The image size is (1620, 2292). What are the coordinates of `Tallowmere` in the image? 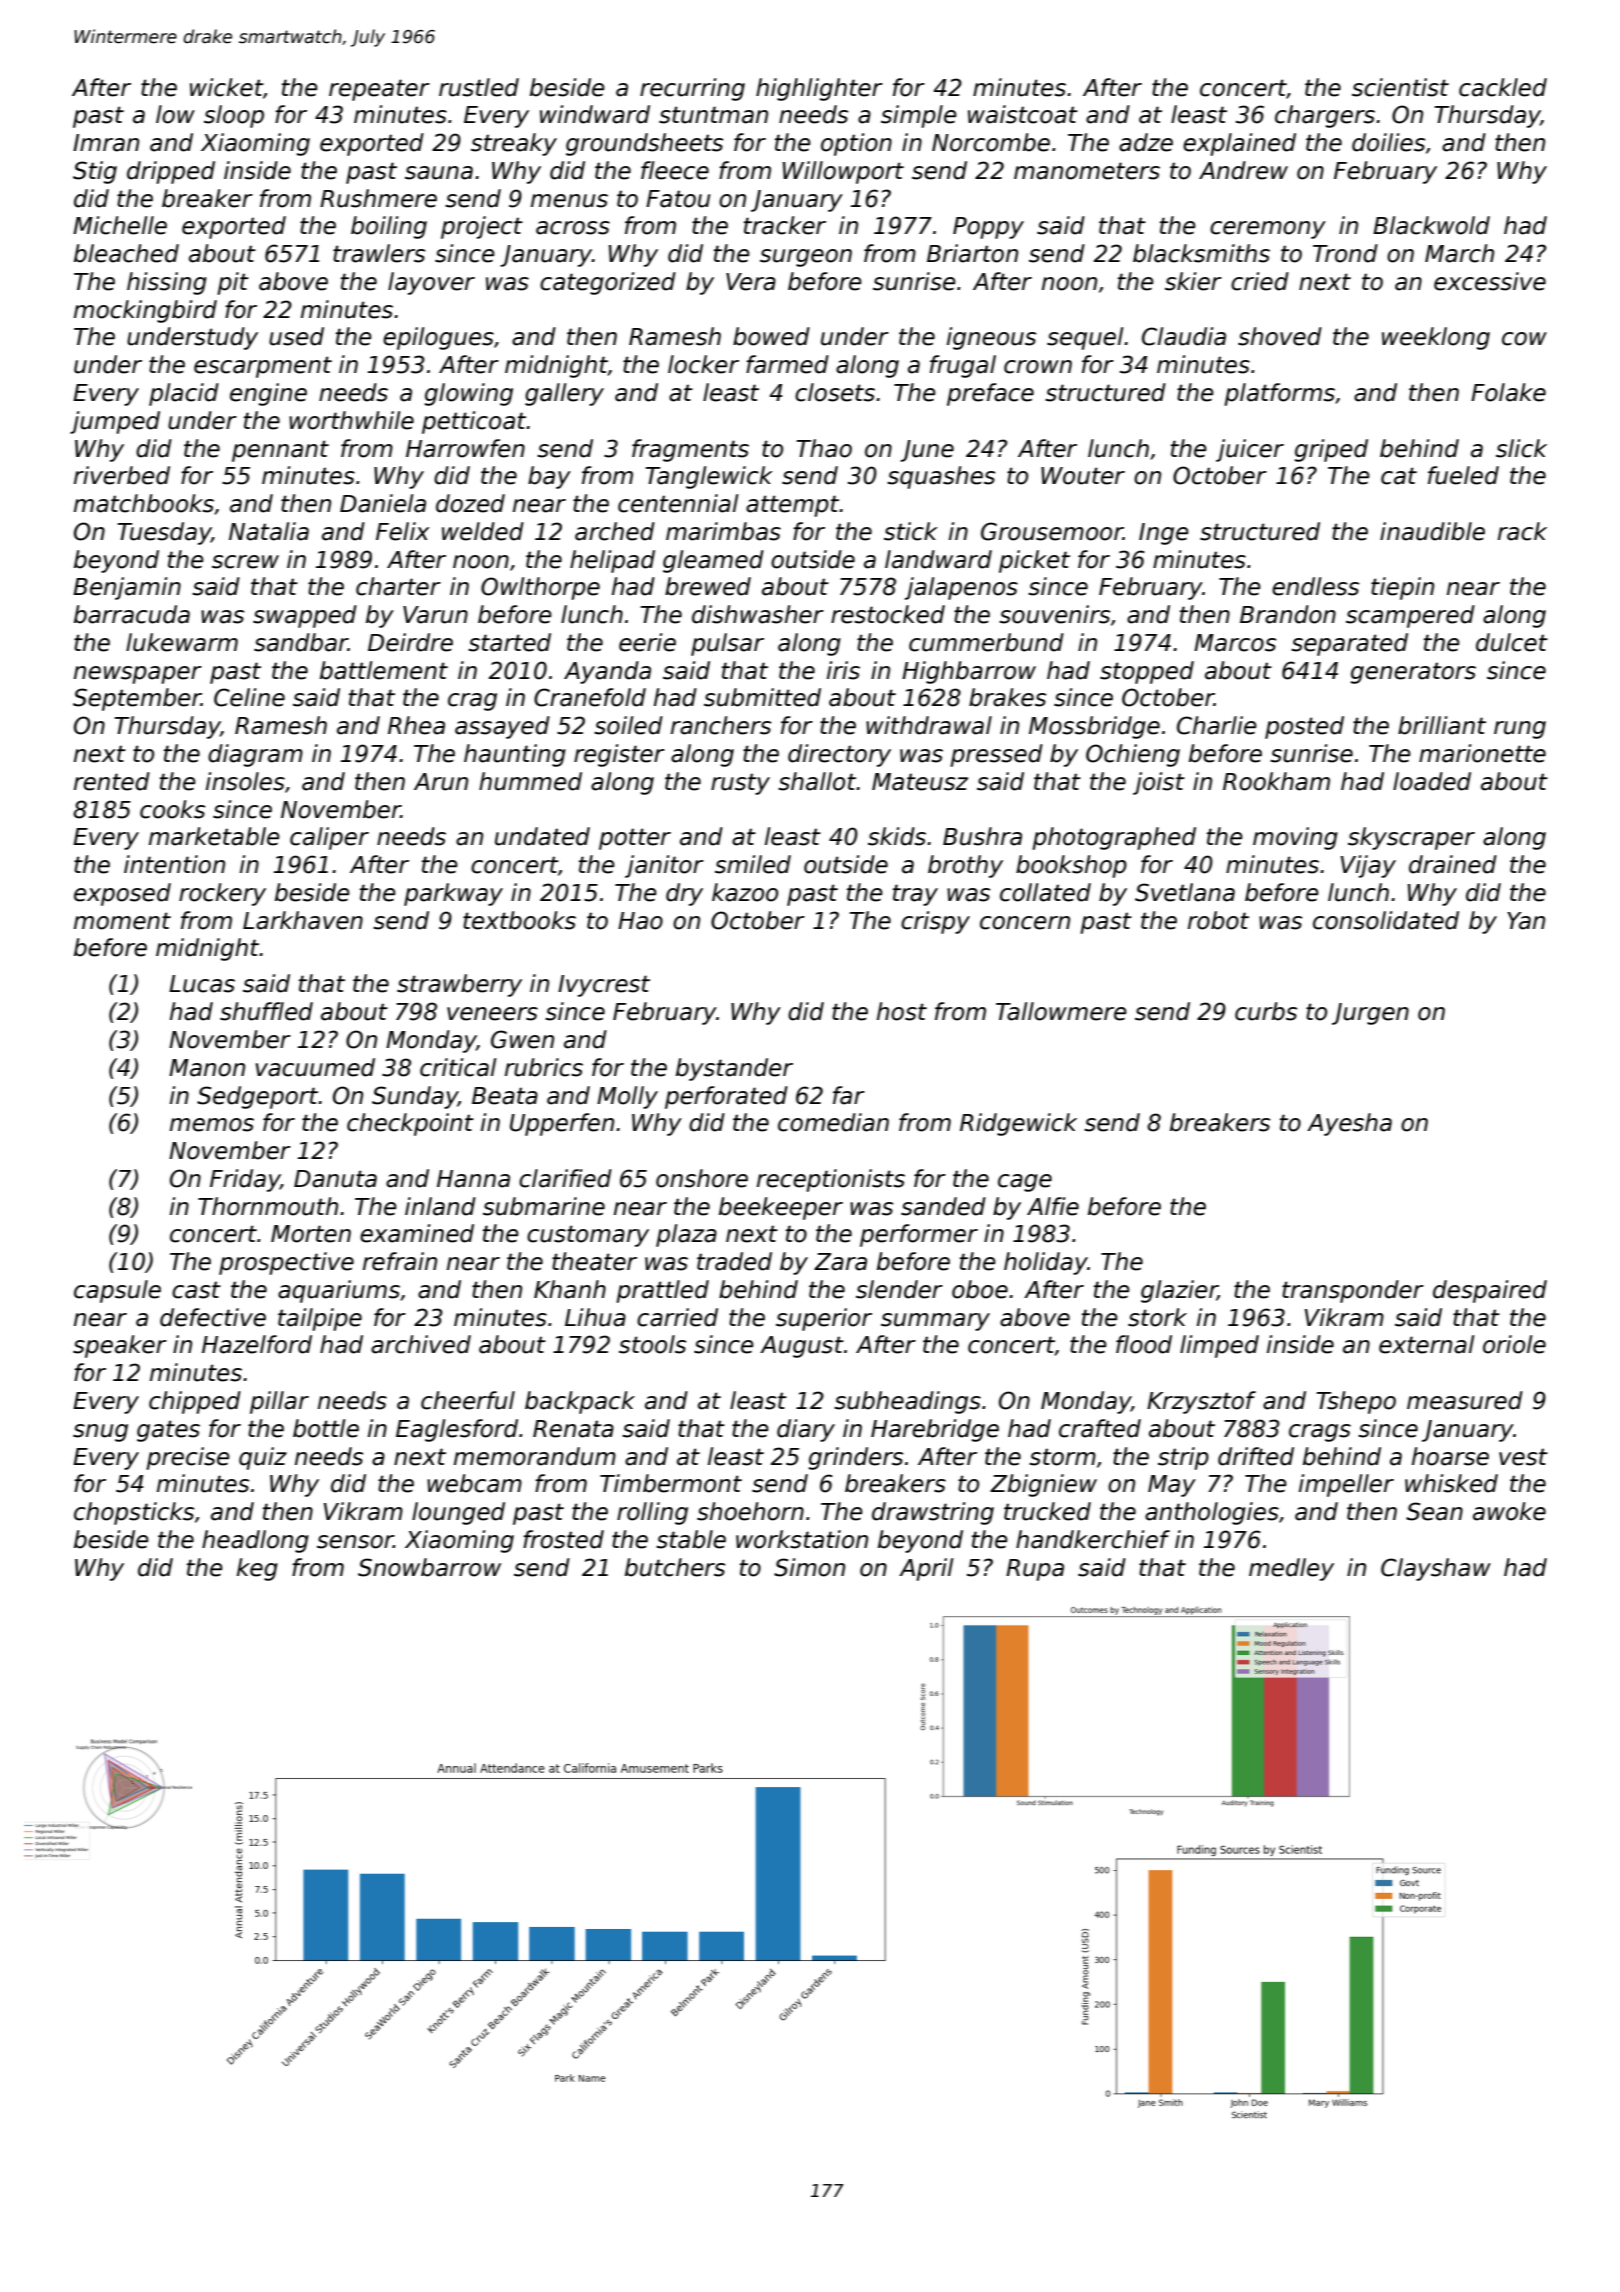 It's located at (1061, 1011).
